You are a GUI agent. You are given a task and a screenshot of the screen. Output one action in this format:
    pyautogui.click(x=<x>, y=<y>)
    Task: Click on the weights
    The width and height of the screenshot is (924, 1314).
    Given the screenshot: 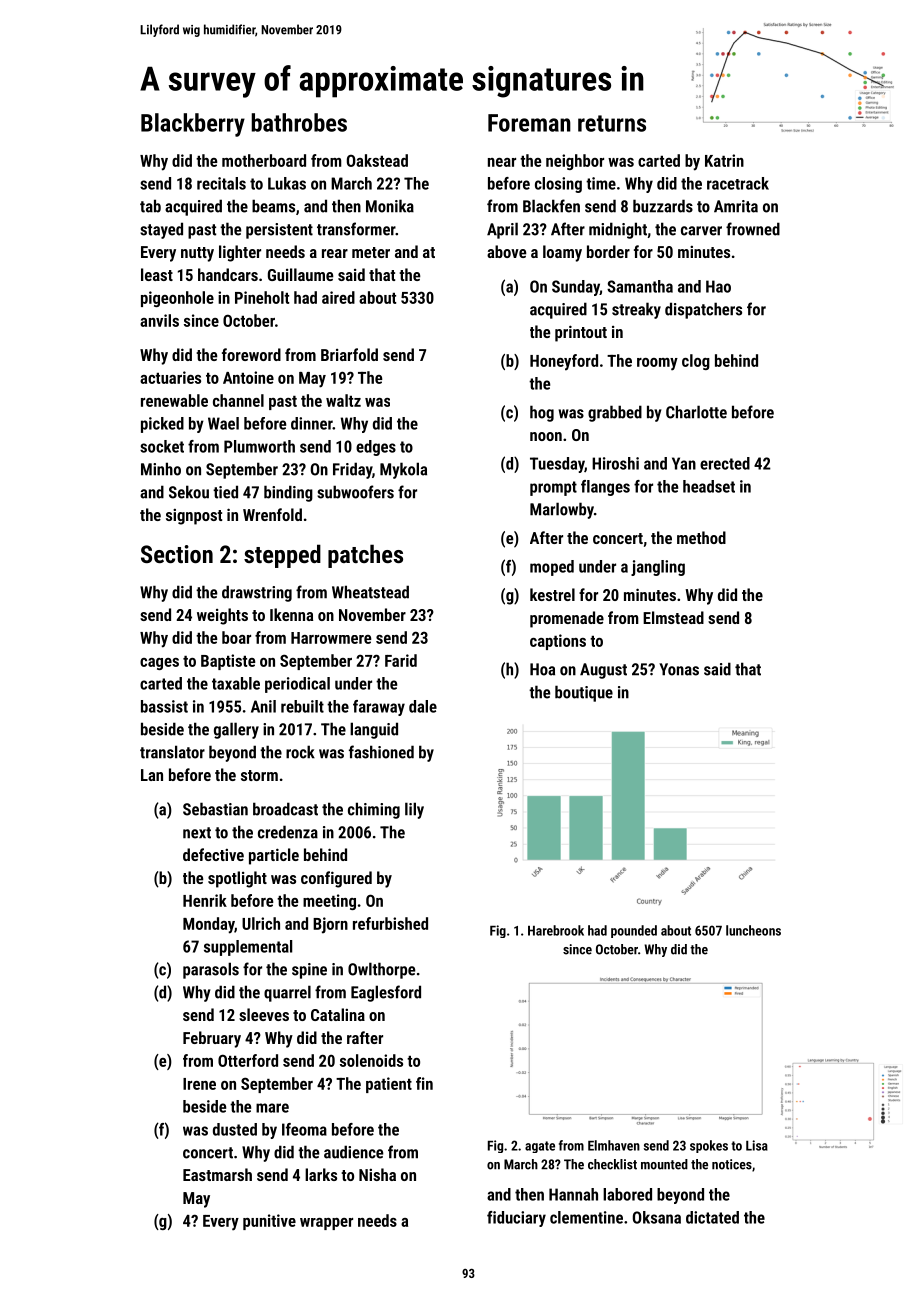 What is the action you would take?
    pyautogui.click(x=222, y=616)
